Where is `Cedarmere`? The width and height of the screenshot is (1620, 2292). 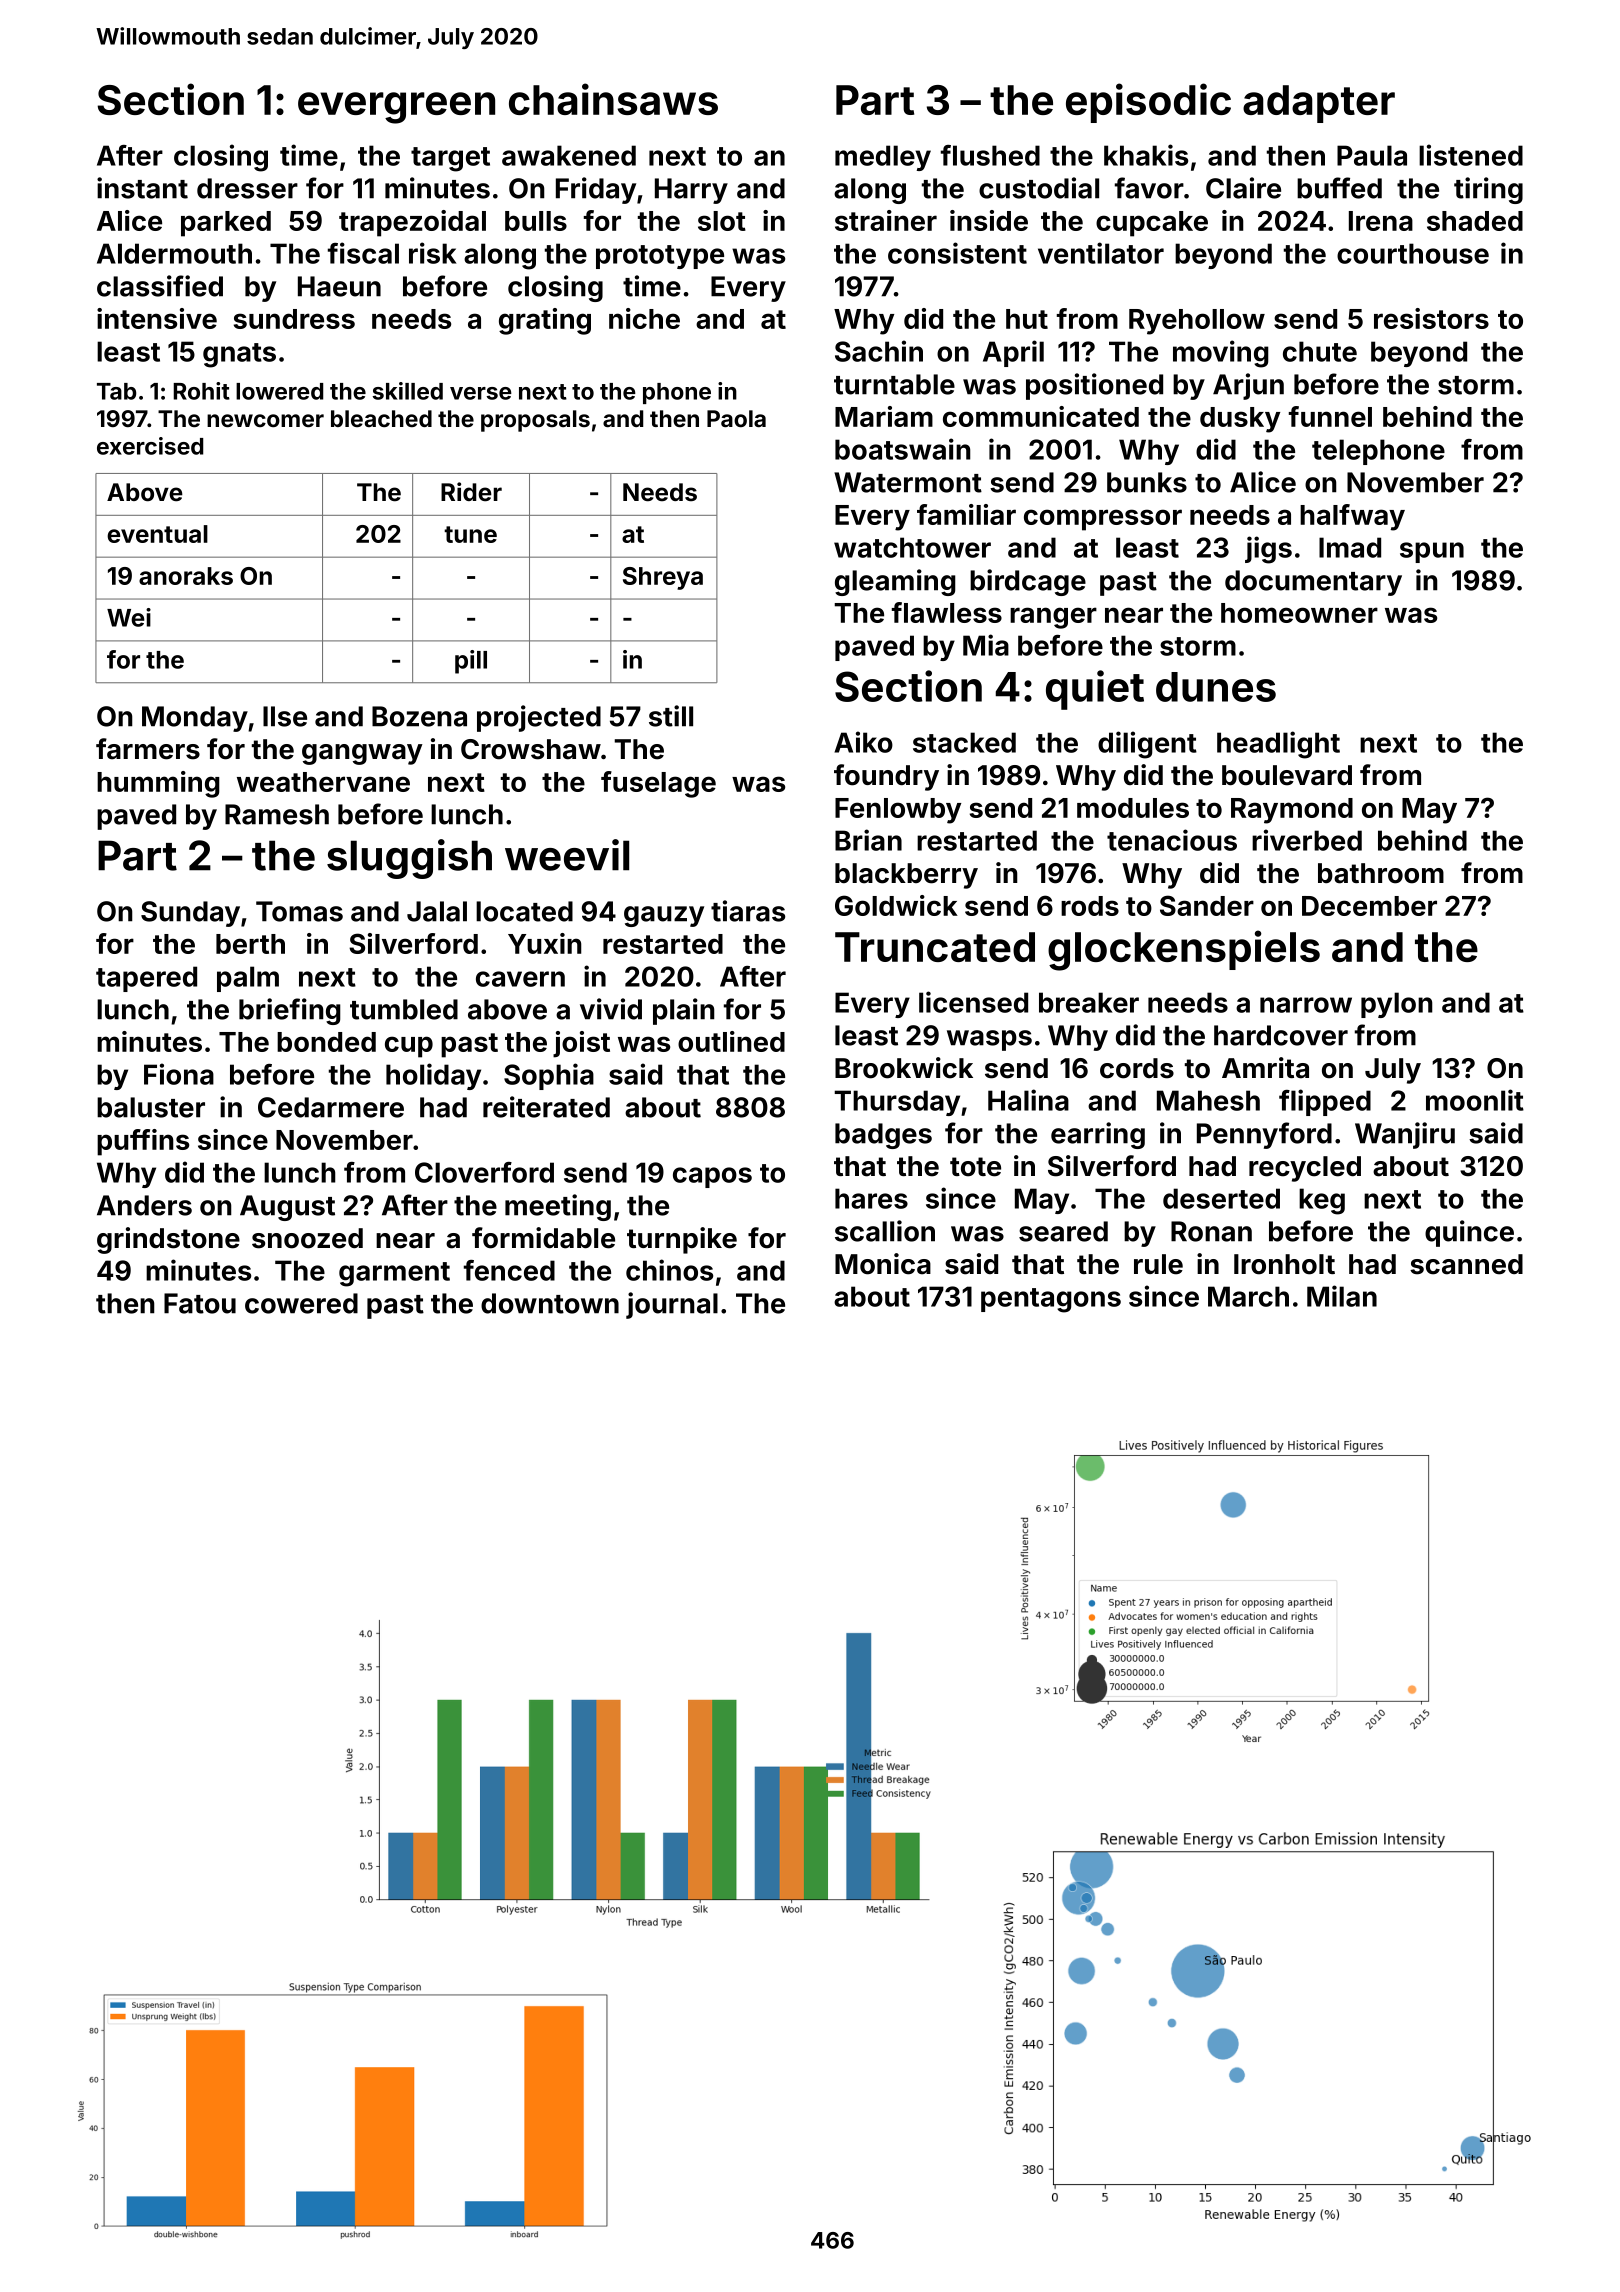 Cedarmere is located at coordinates (331, 1107).
